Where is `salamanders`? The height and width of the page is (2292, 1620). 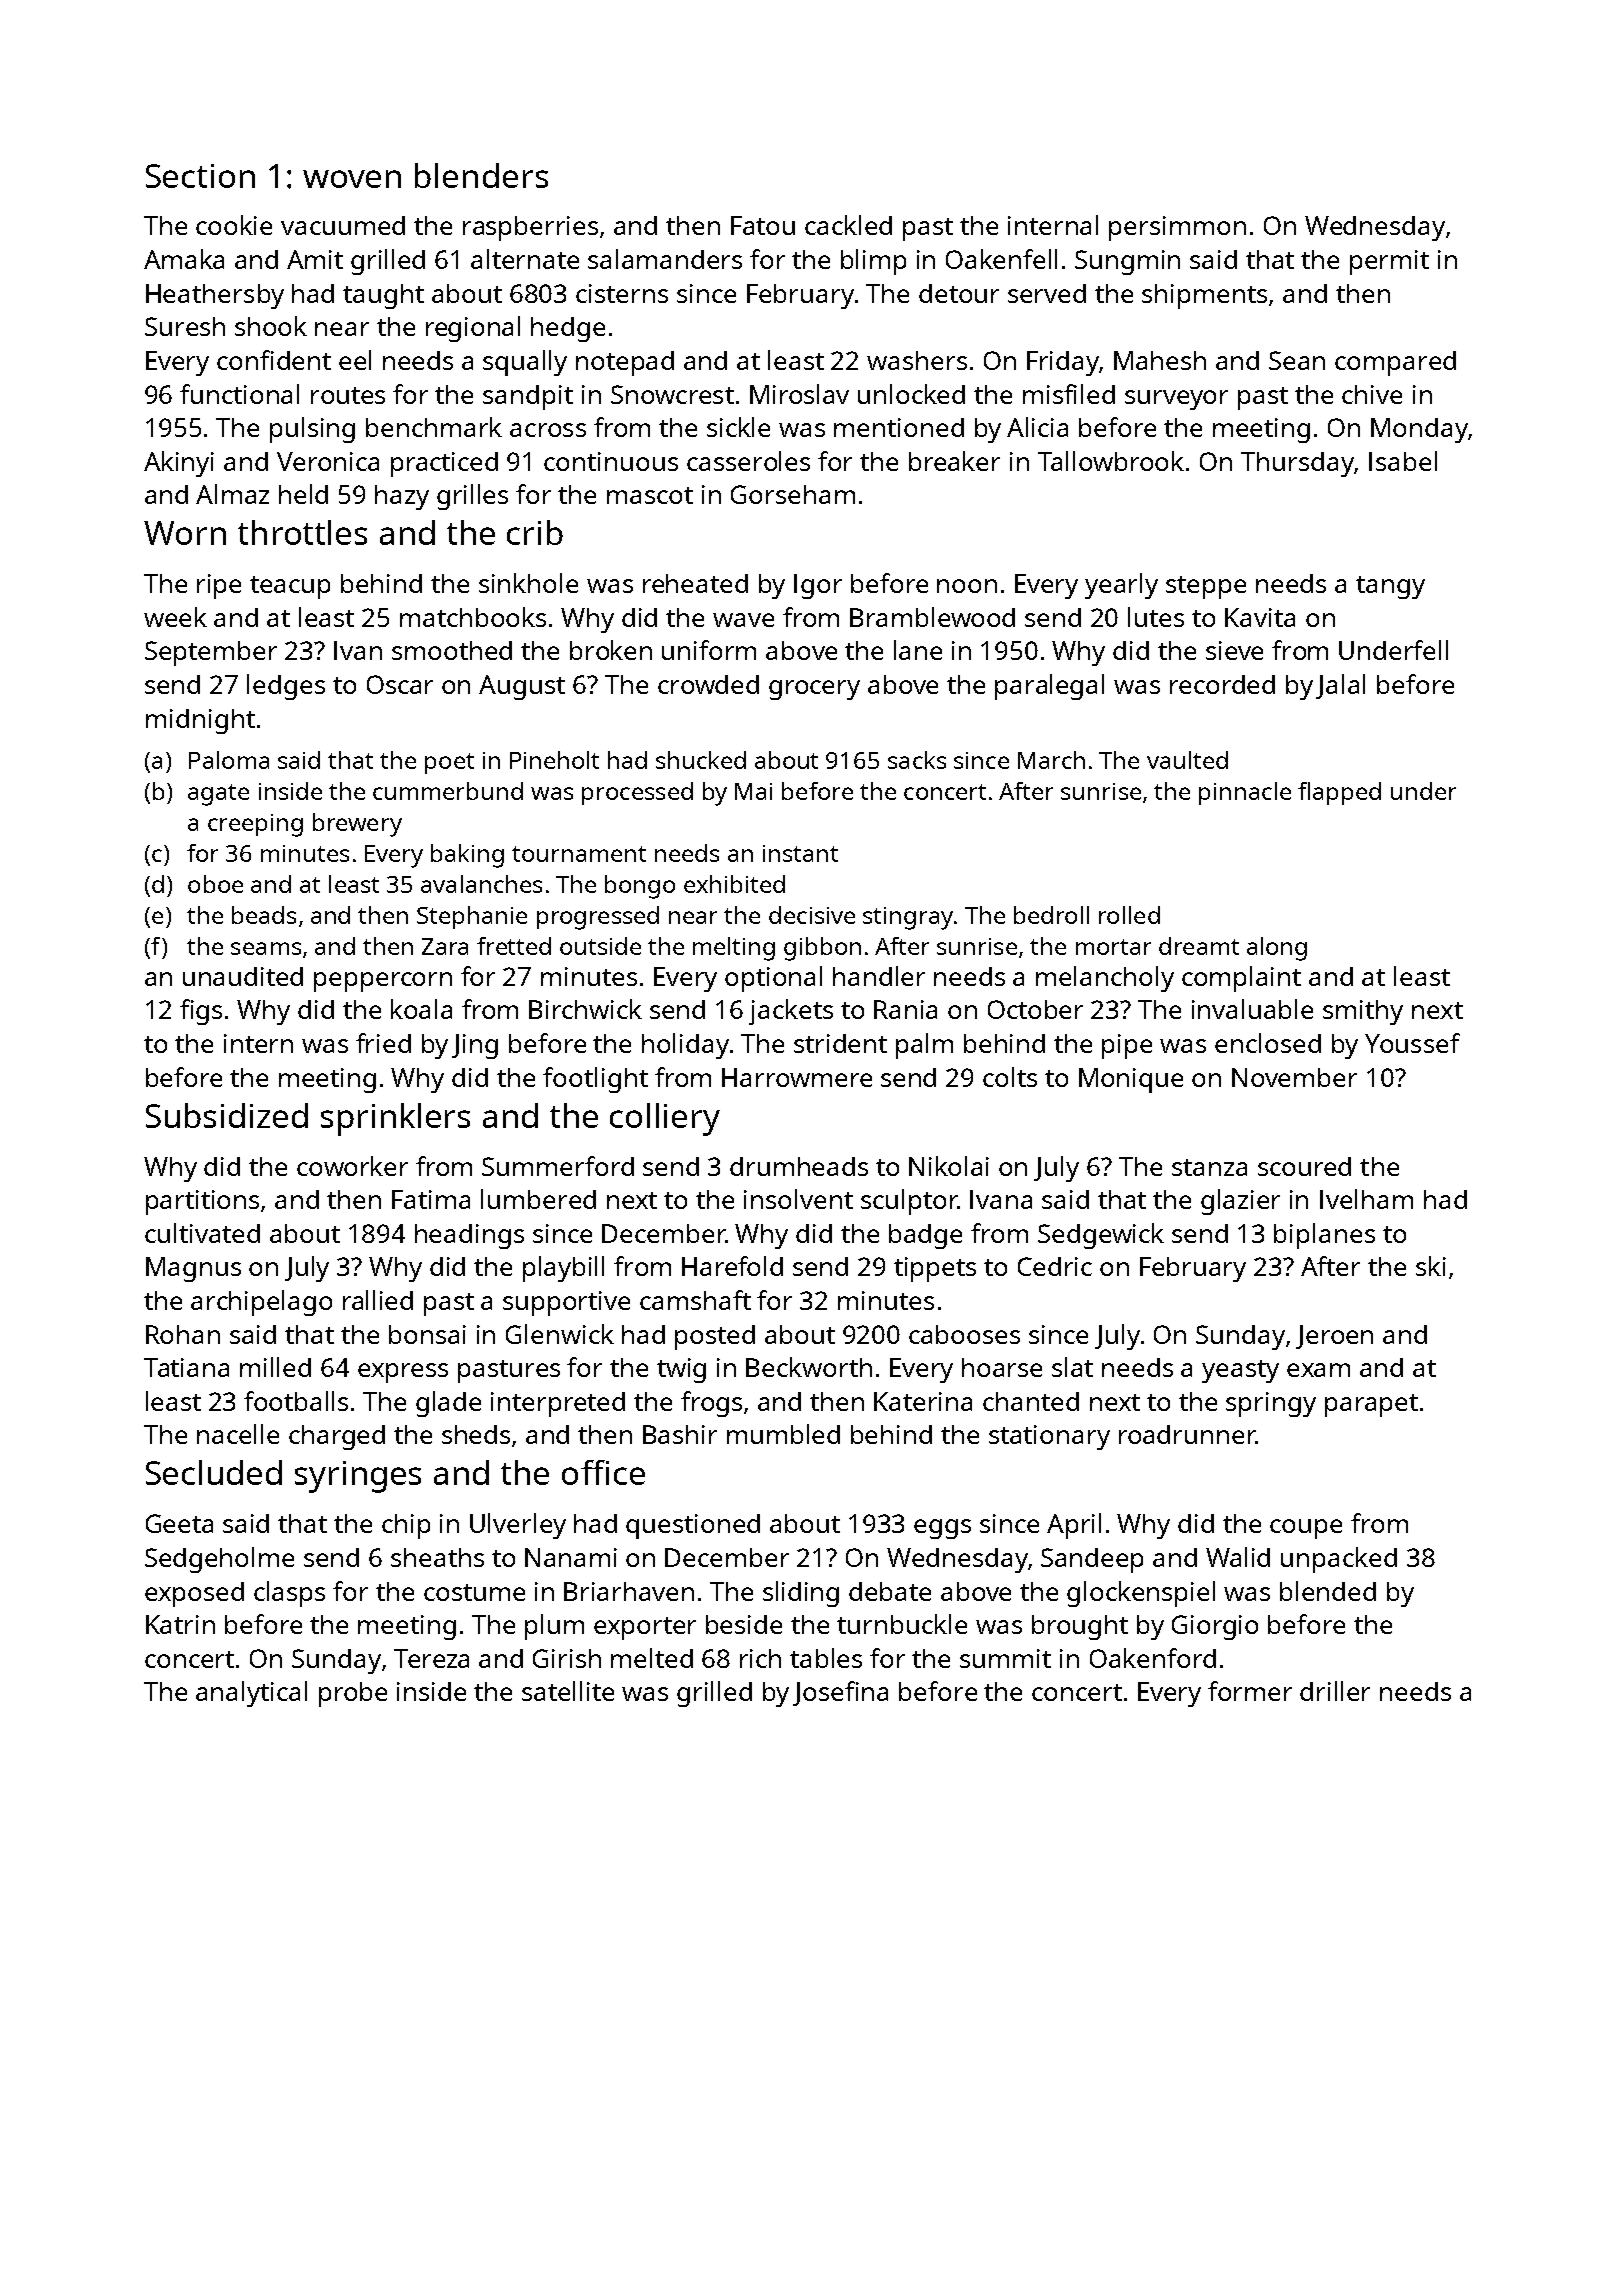 salamanders is located at coordinates (665, 259).
